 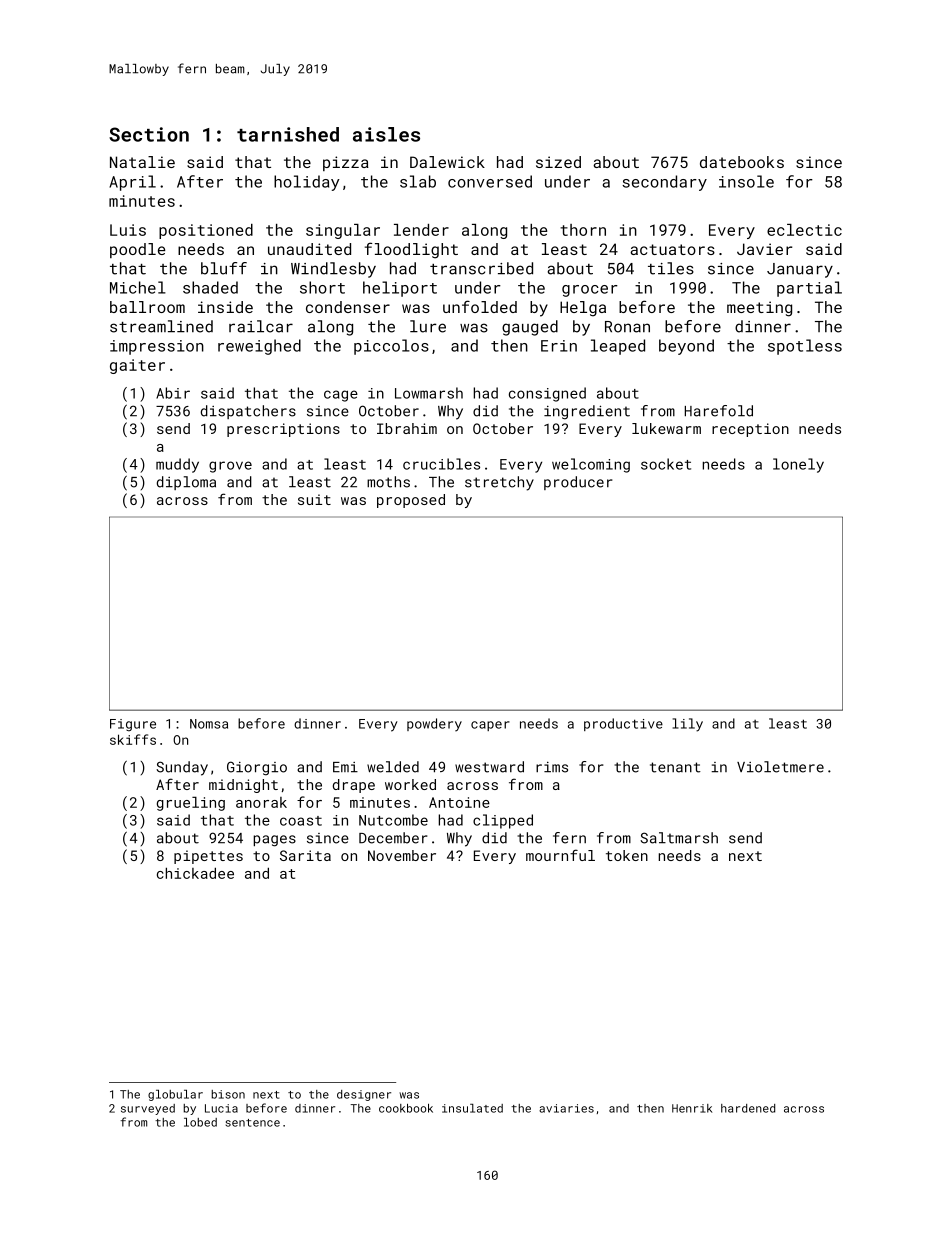 What do you see at coordinates (742, 162) in the image?
I see `datebooks` at bounding box center [742, 162].
